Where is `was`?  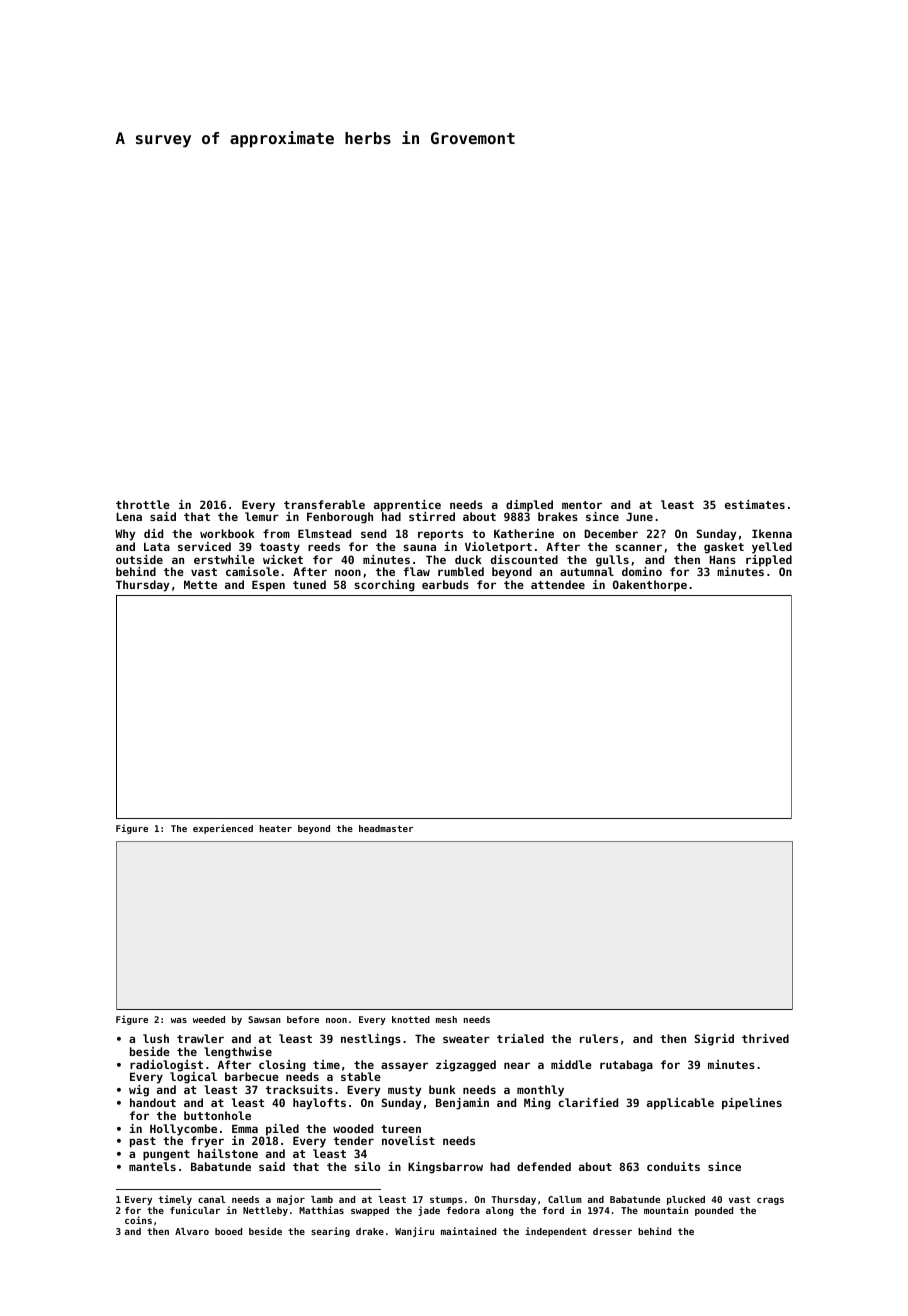 was is located at coordinates (179, 1020).
